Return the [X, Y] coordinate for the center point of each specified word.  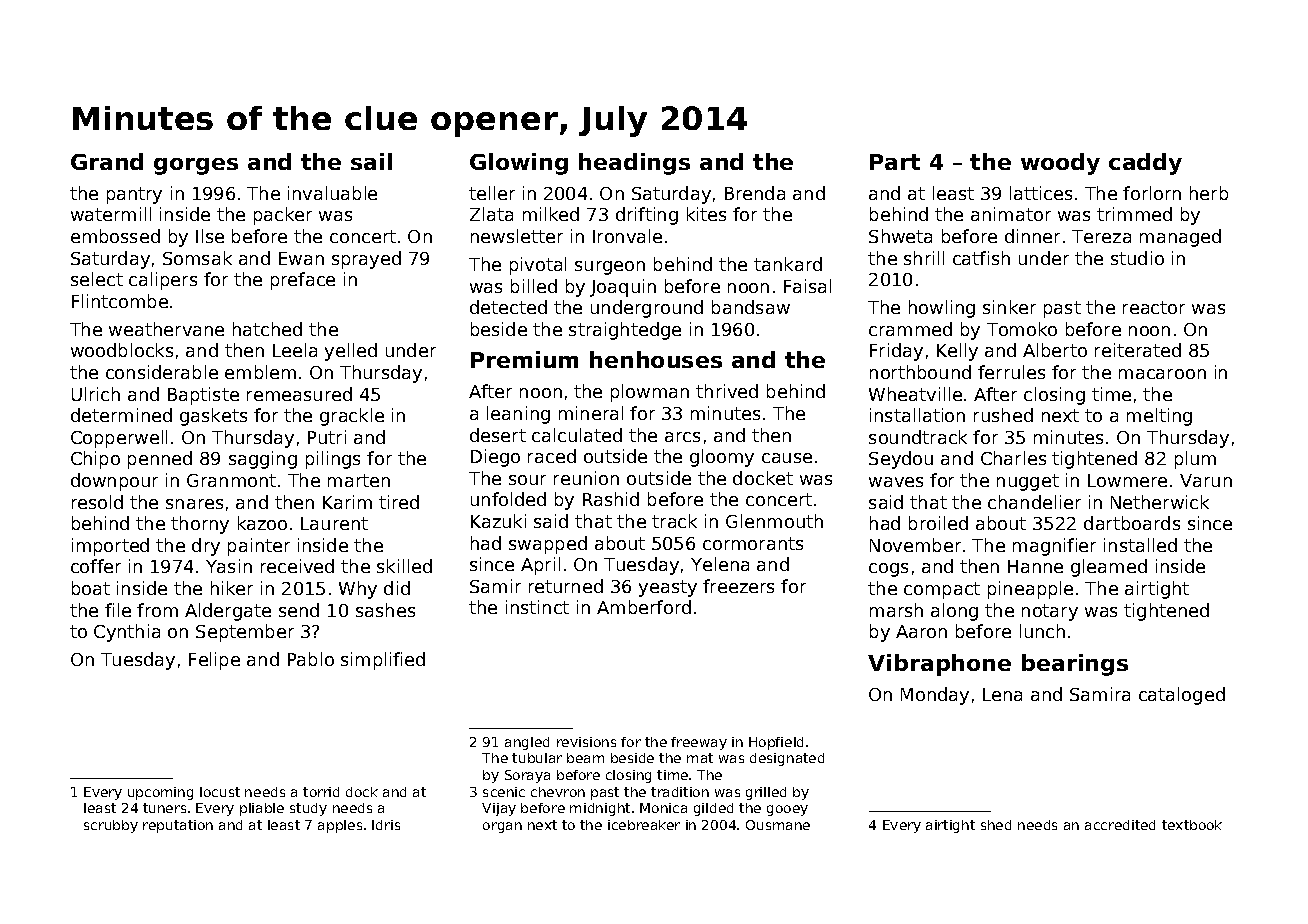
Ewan [301, 258]
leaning [518, 415]
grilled [766, 793]
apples [340, 826]
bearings [1075, 665]
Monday [935, 696]
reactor [1154, 307]
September [245, 633]
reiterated [1138, 350]
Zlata [491, 214]
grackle [352, 417]
